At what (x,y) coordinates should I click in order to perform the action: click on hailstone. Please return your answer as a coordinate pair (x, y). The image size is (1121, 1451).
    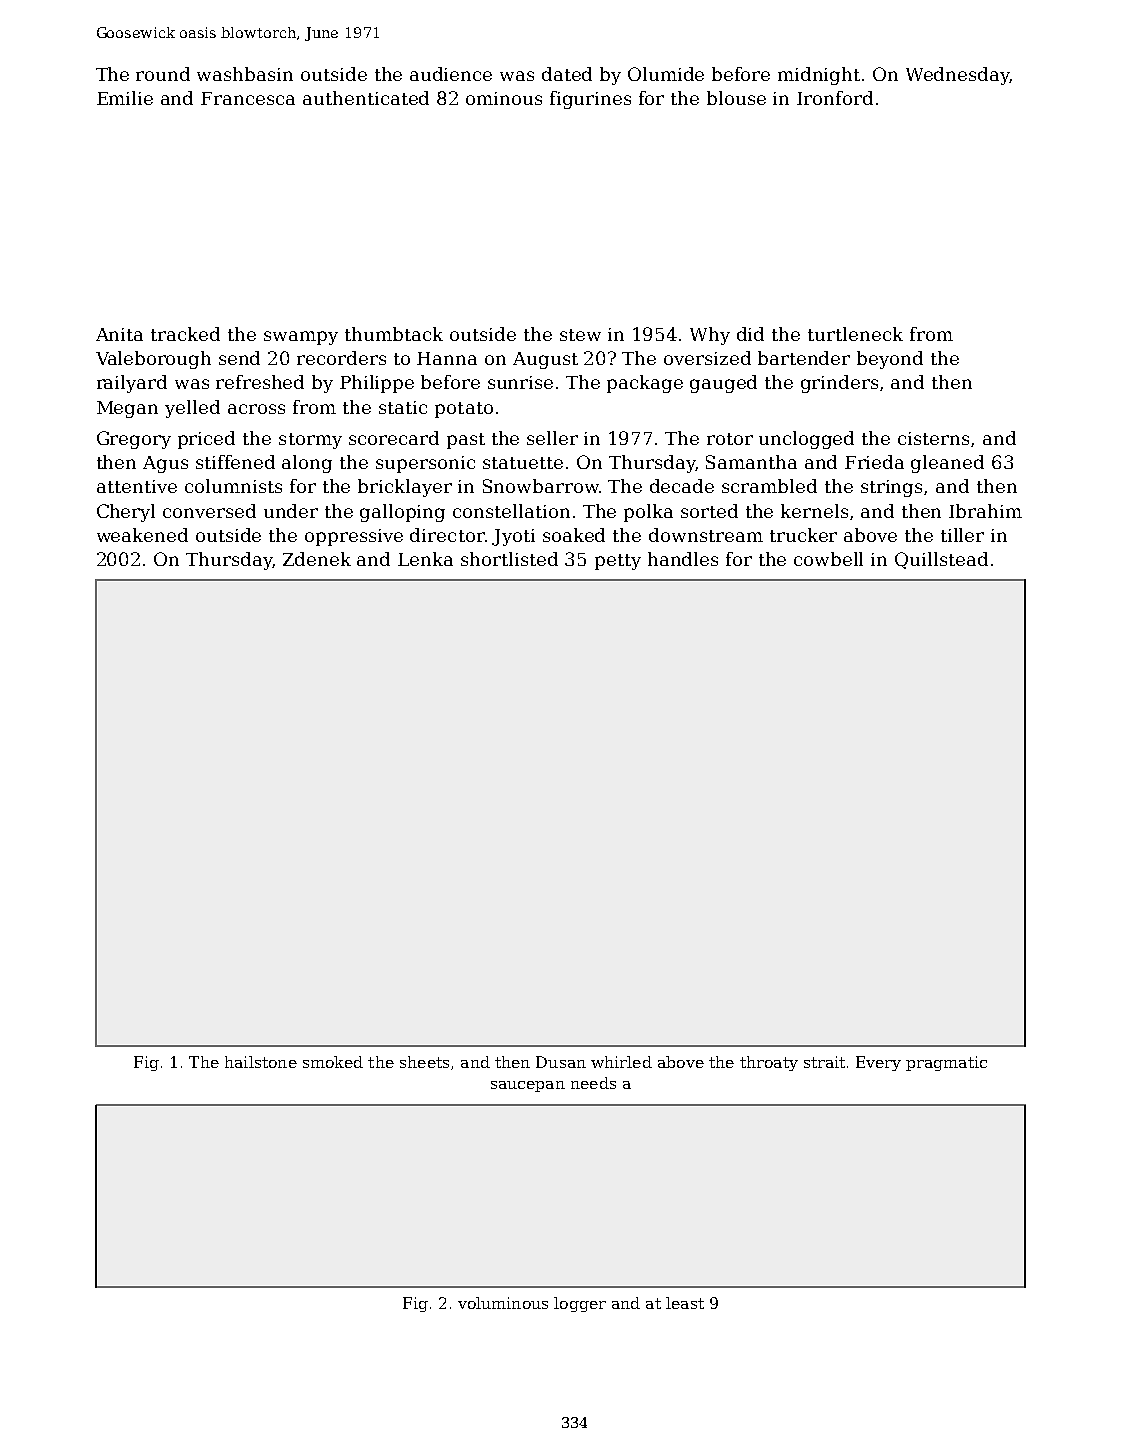
    Looking at the image, I should click on (261, 1062).
